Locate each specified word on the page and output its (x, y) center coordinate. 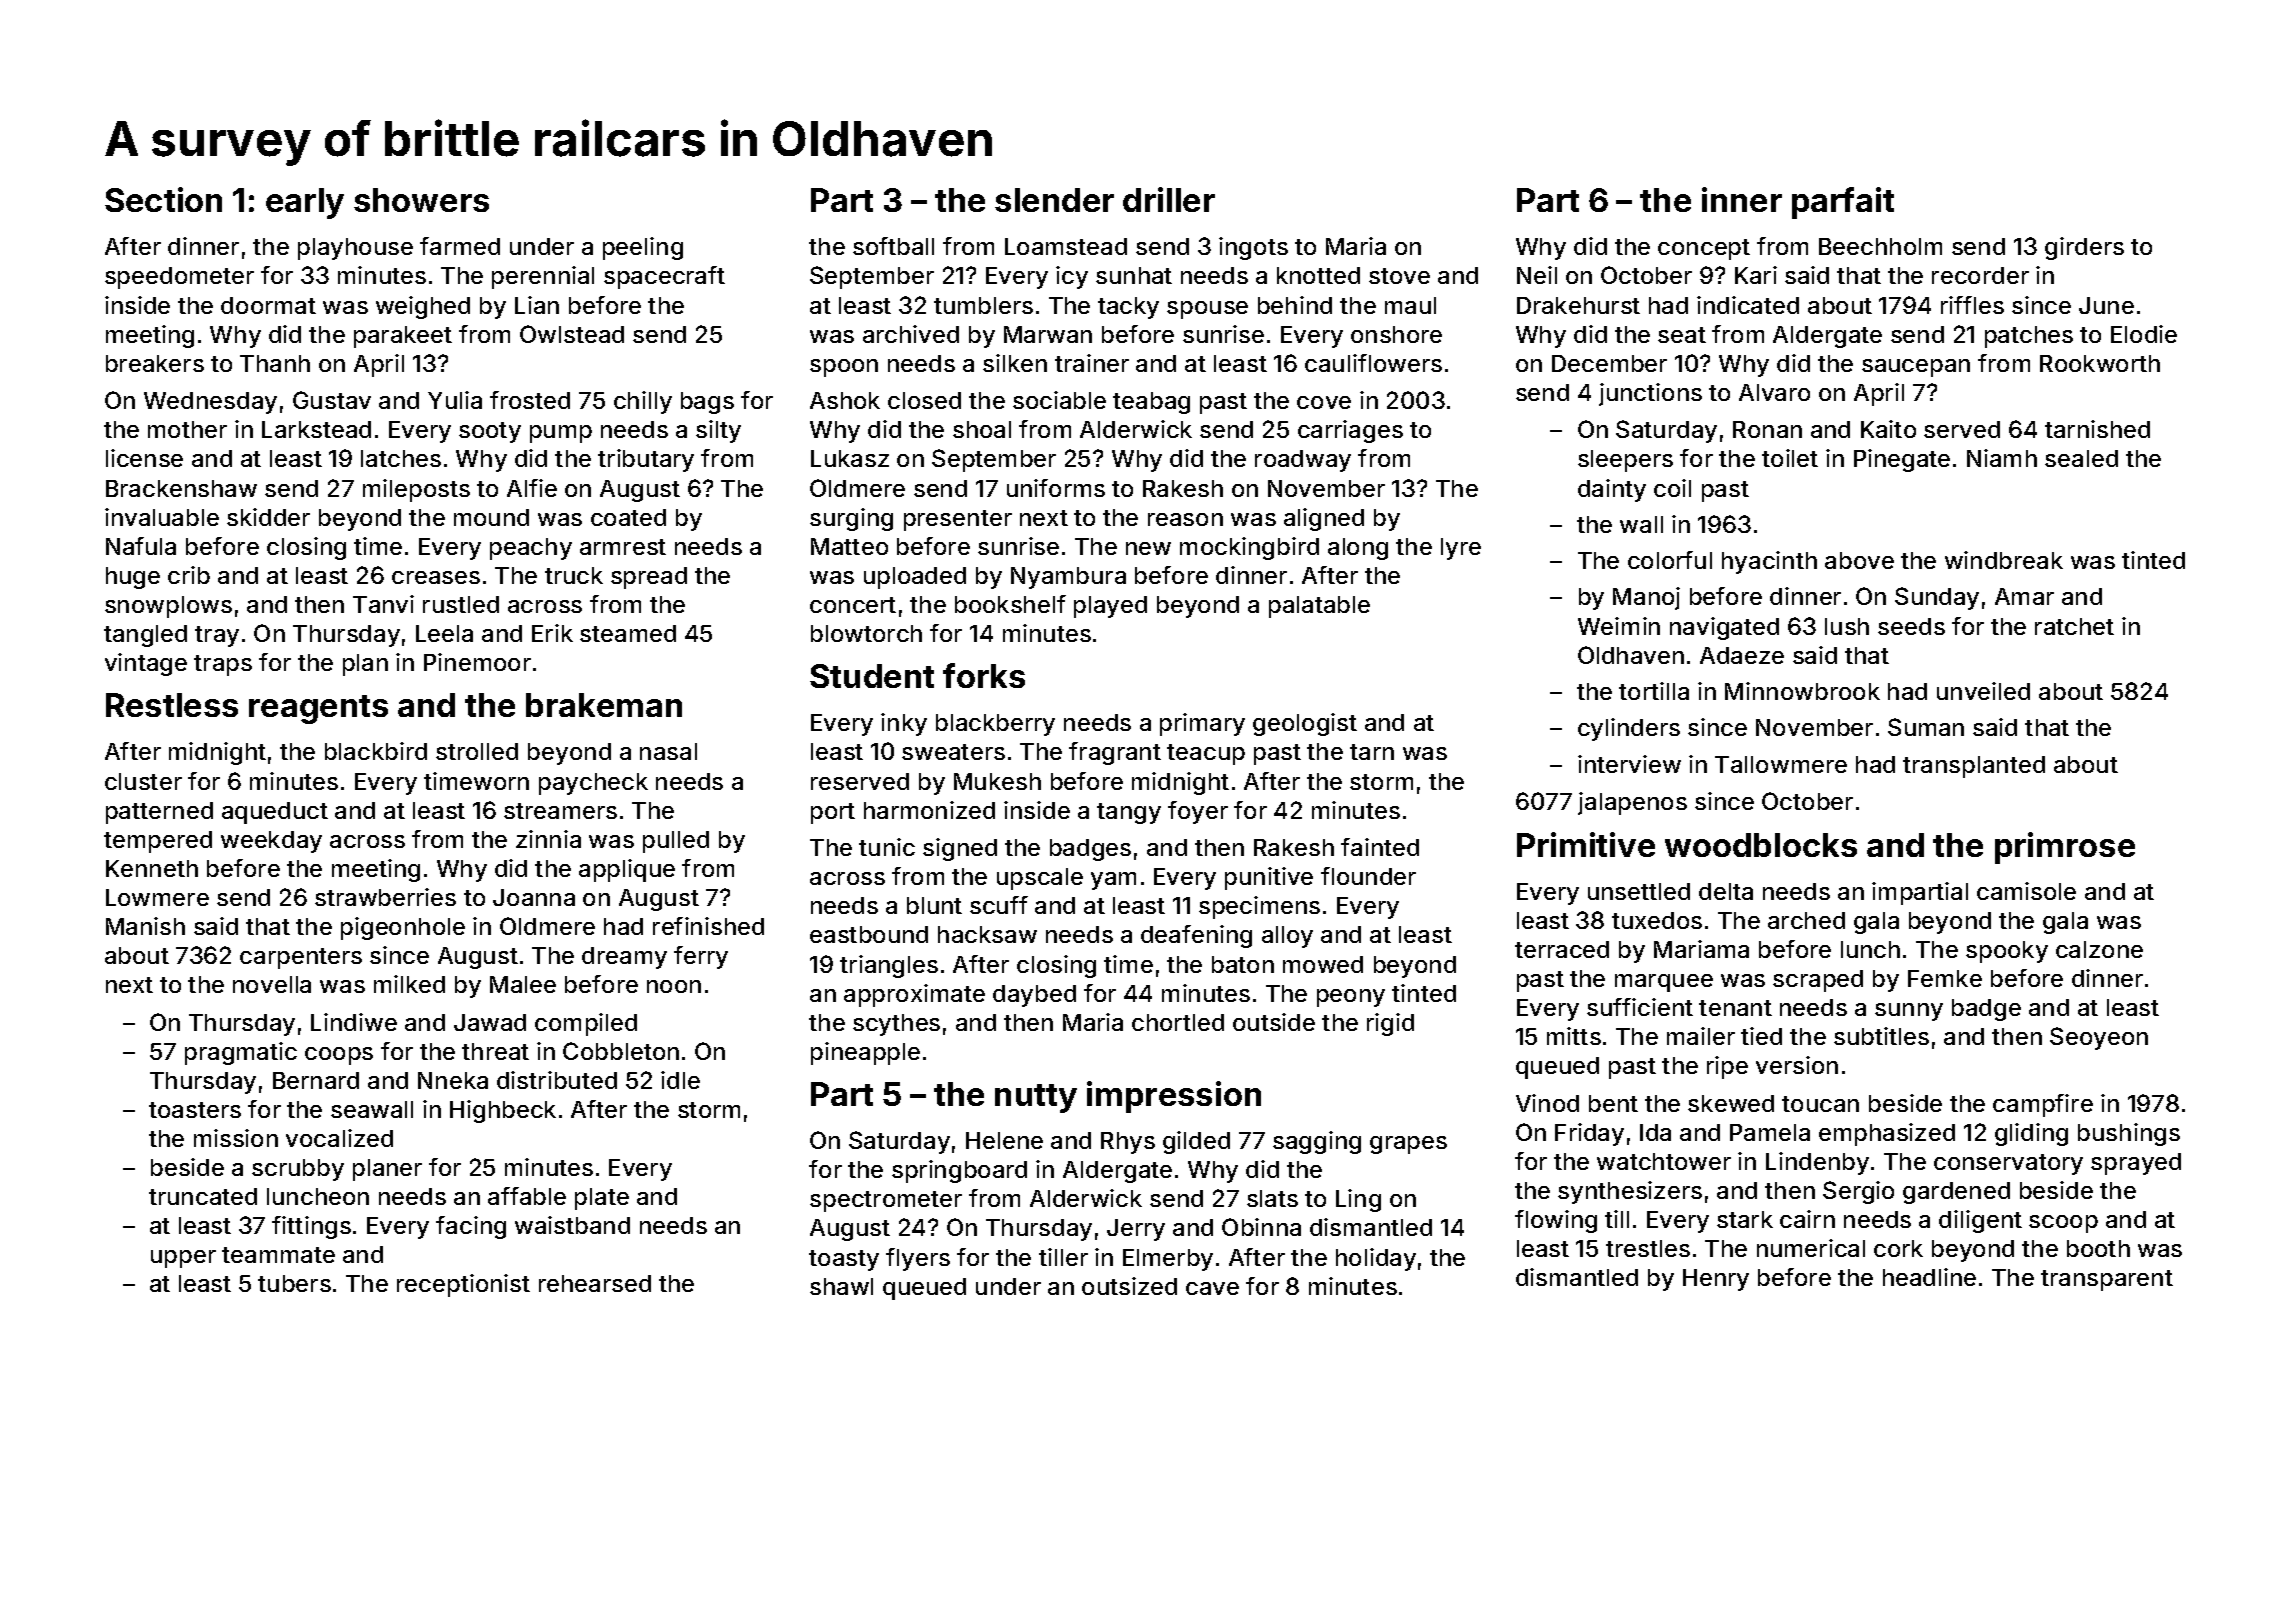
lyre (1461, 549)
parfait (1843, 203)
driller (1169, 199)
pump (561, 434)
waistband (572, 1225)
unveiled (1983, 691)
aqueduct (275, 813)
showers (421, 200)
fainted (1380, 847)
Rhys (1128, 1143)
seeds (1911, 626)
